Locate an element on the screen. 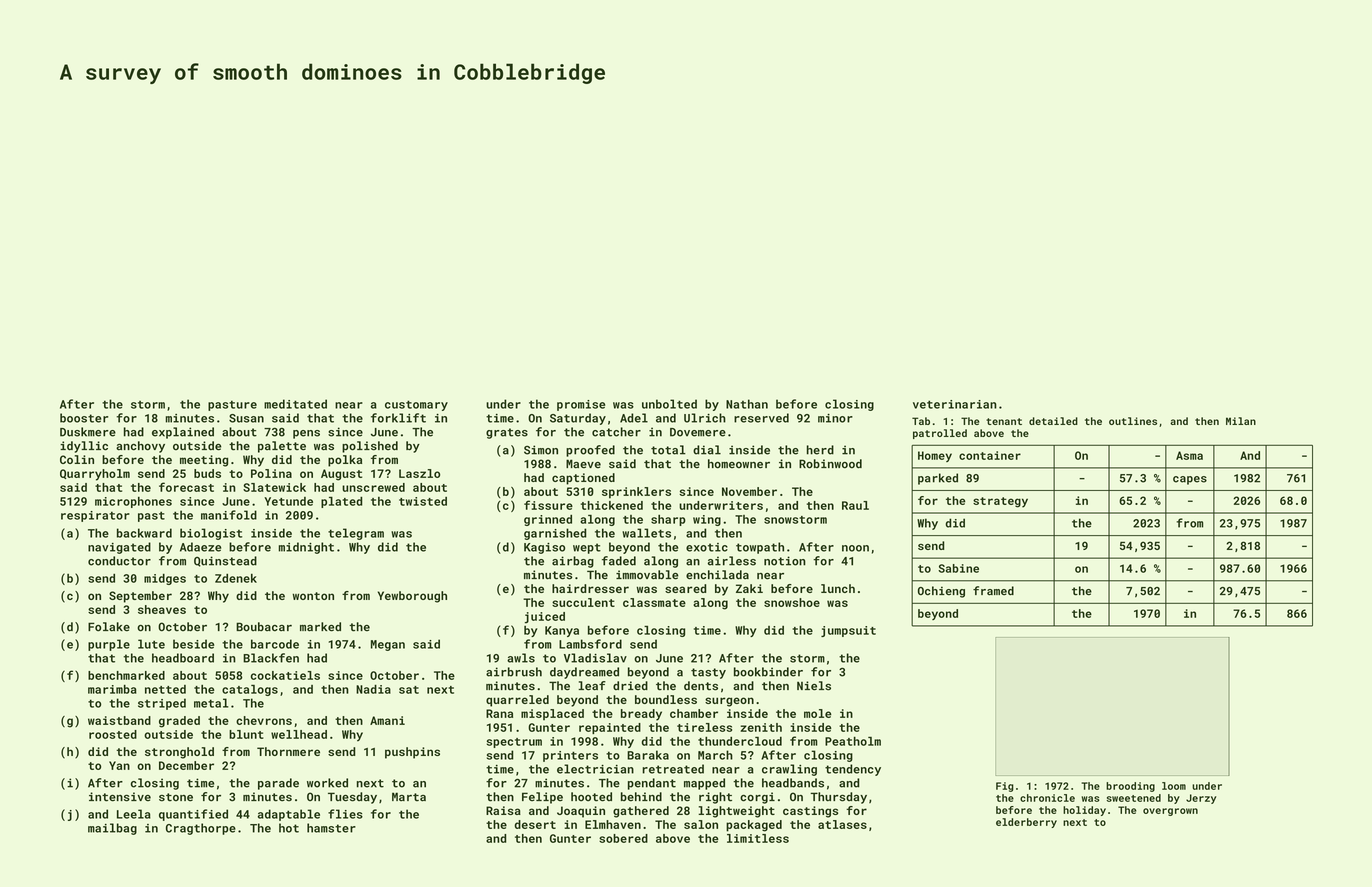  limitless is located at coordinates (758, 838).
